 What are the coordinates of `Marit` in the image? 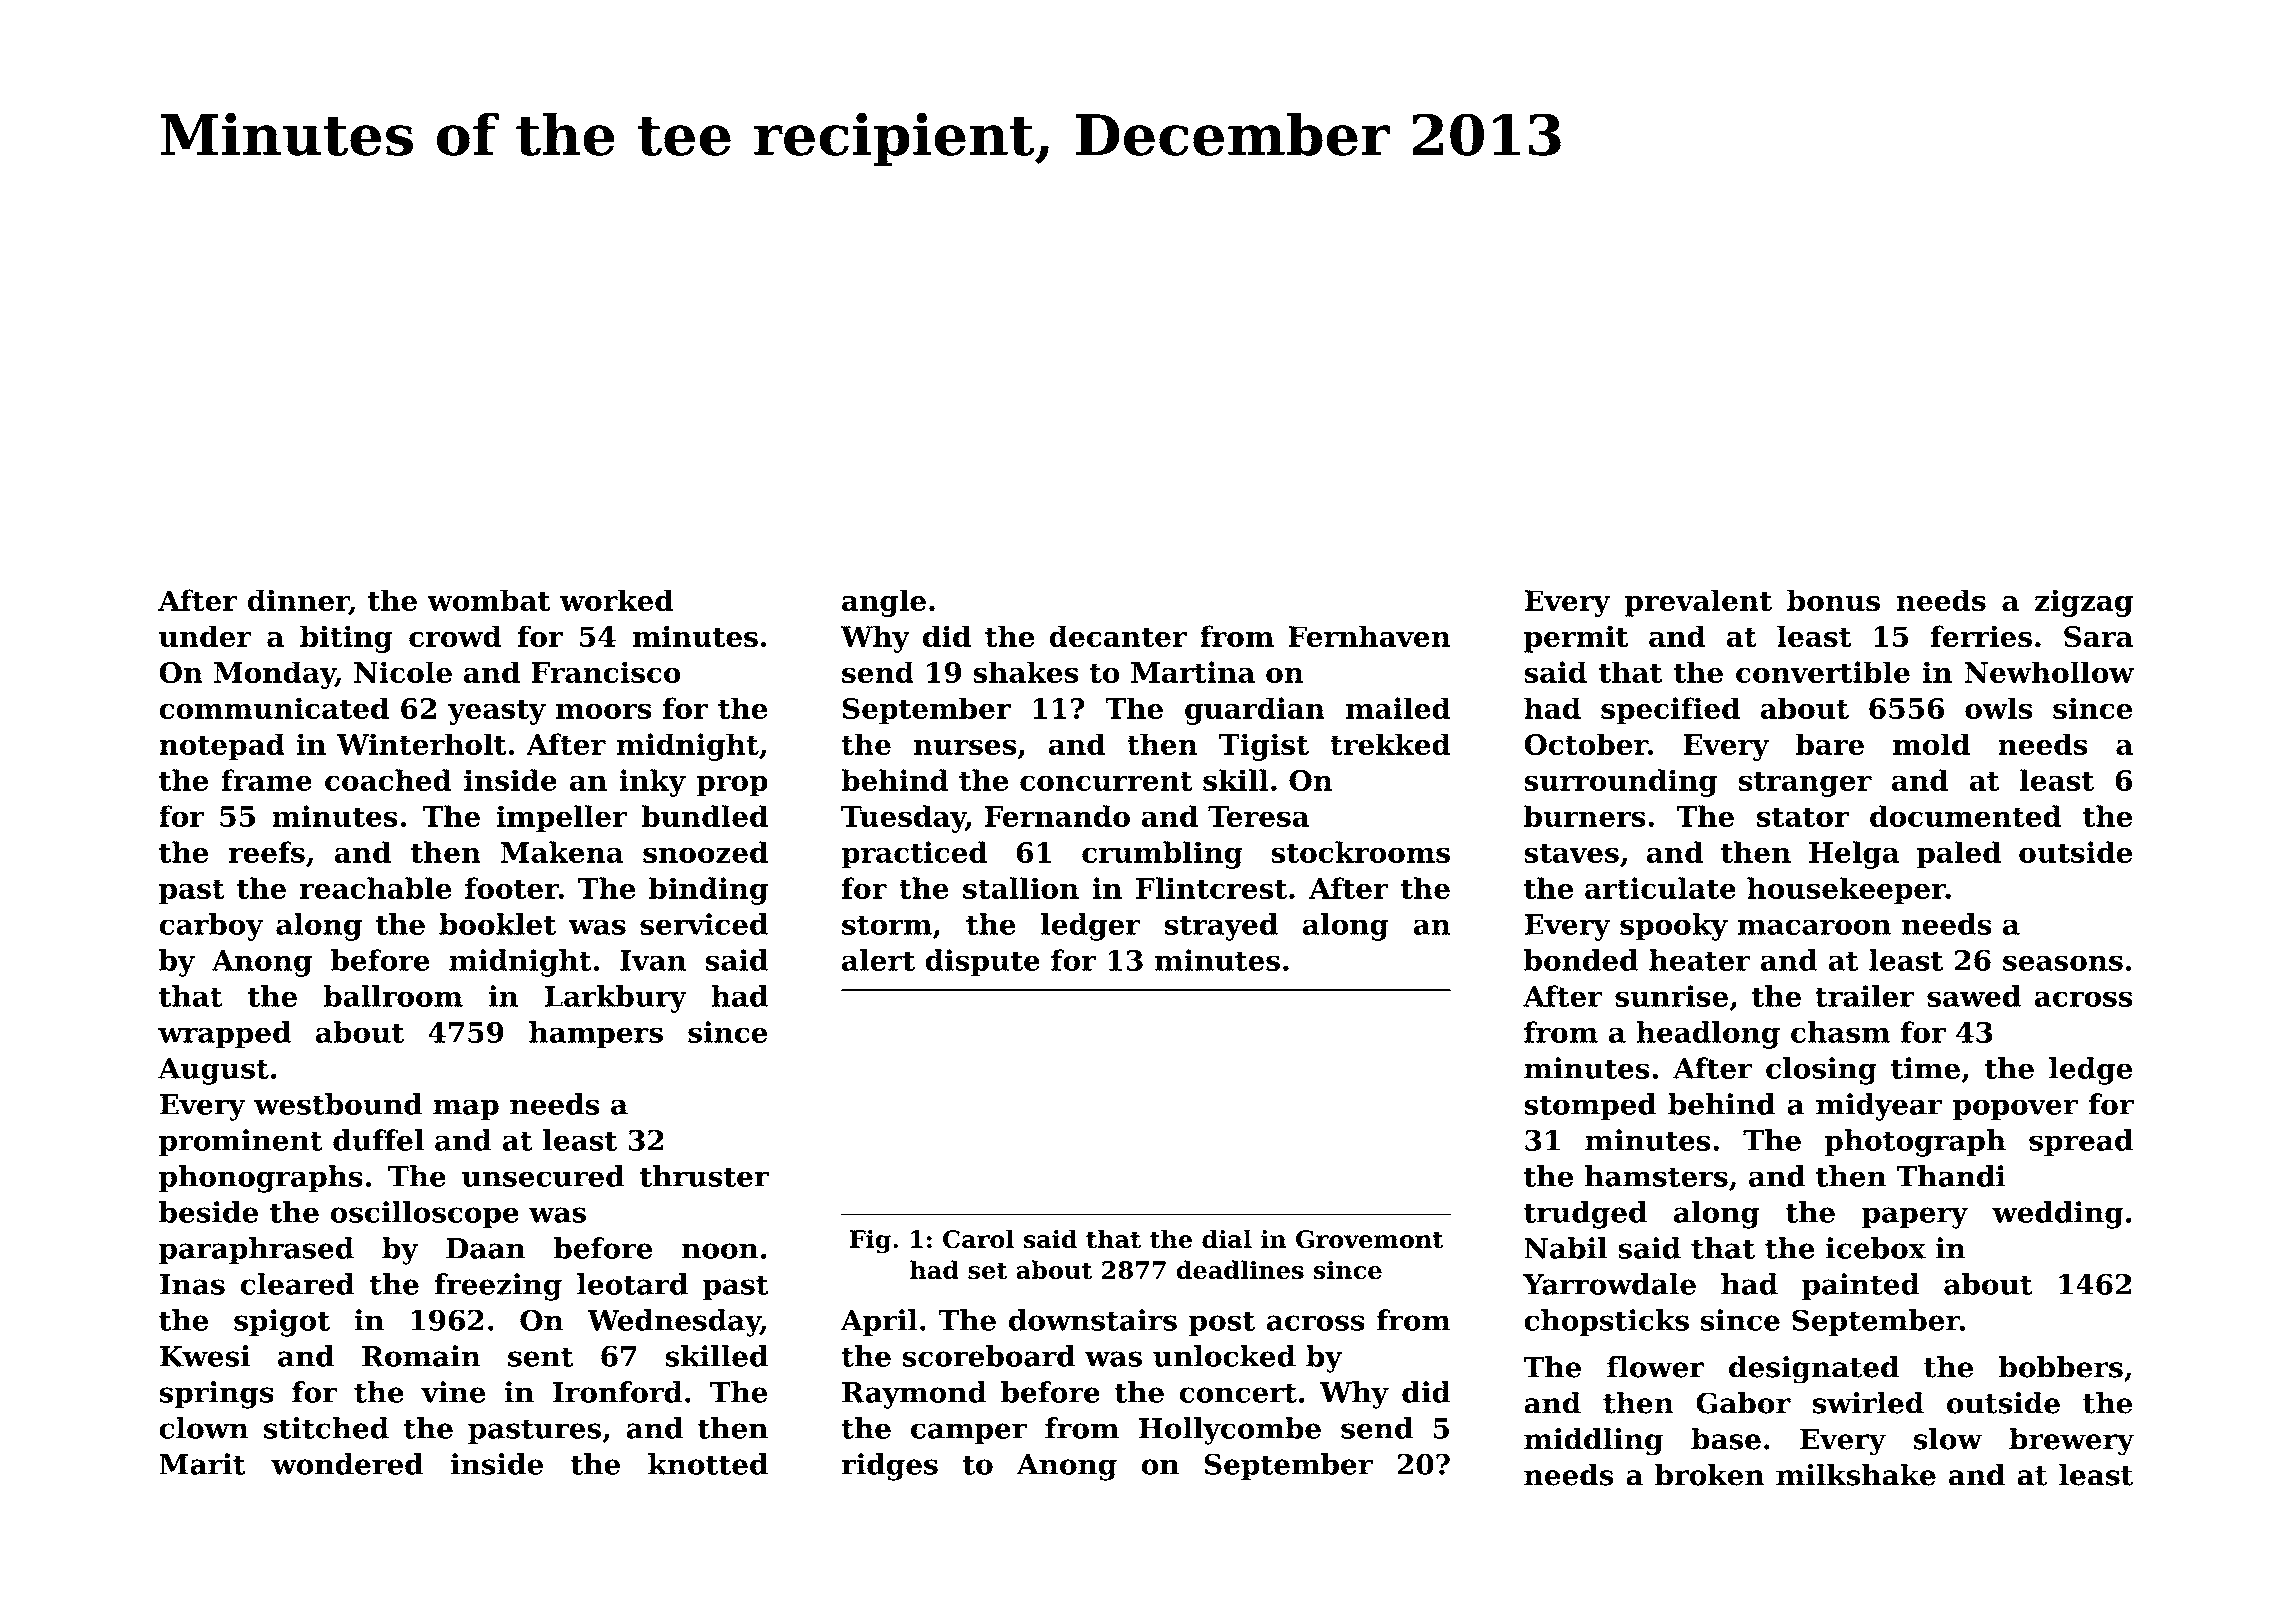 It's located at (202, 1464).
